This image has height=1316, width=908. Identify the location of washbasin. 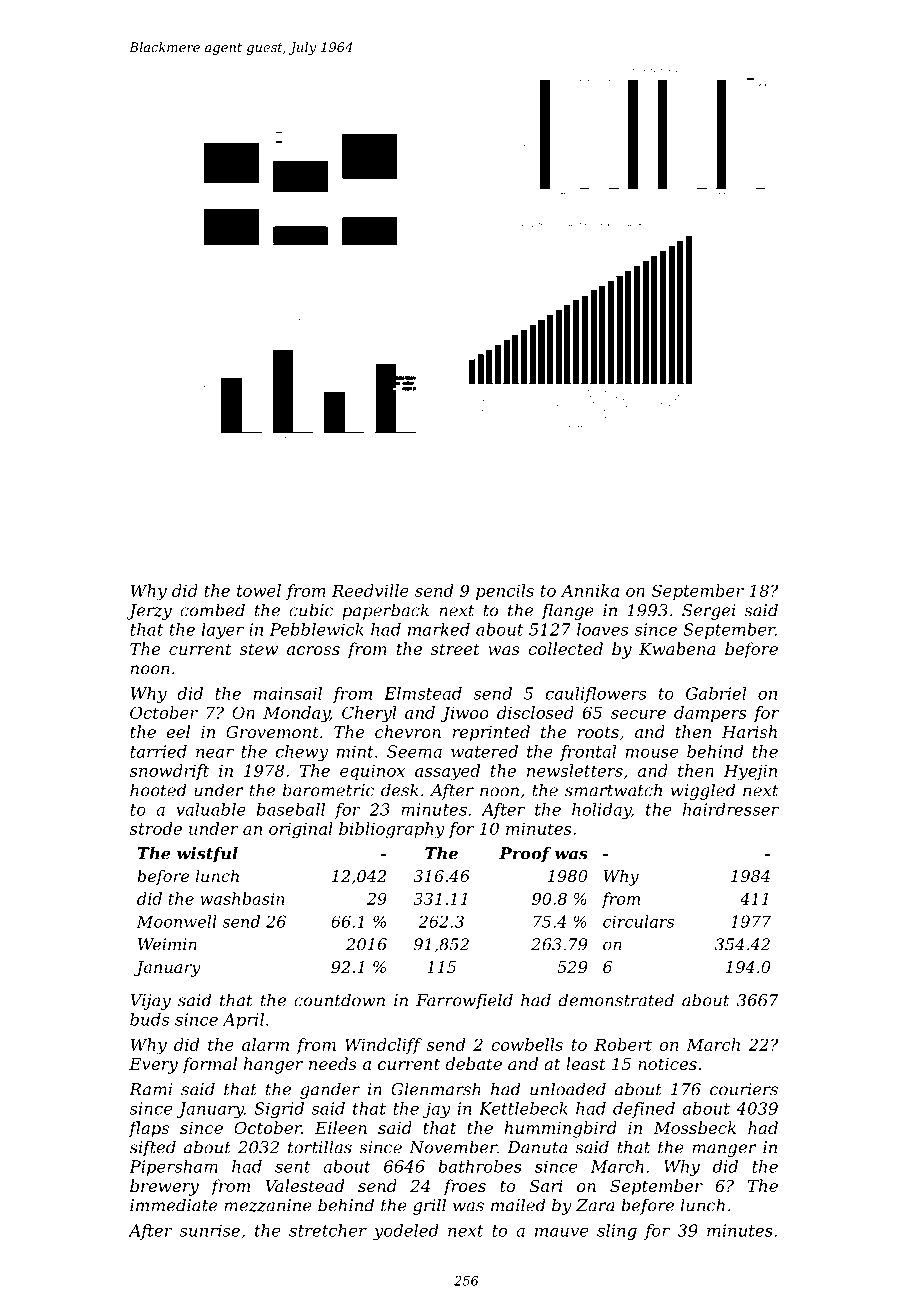
(242, 898).
